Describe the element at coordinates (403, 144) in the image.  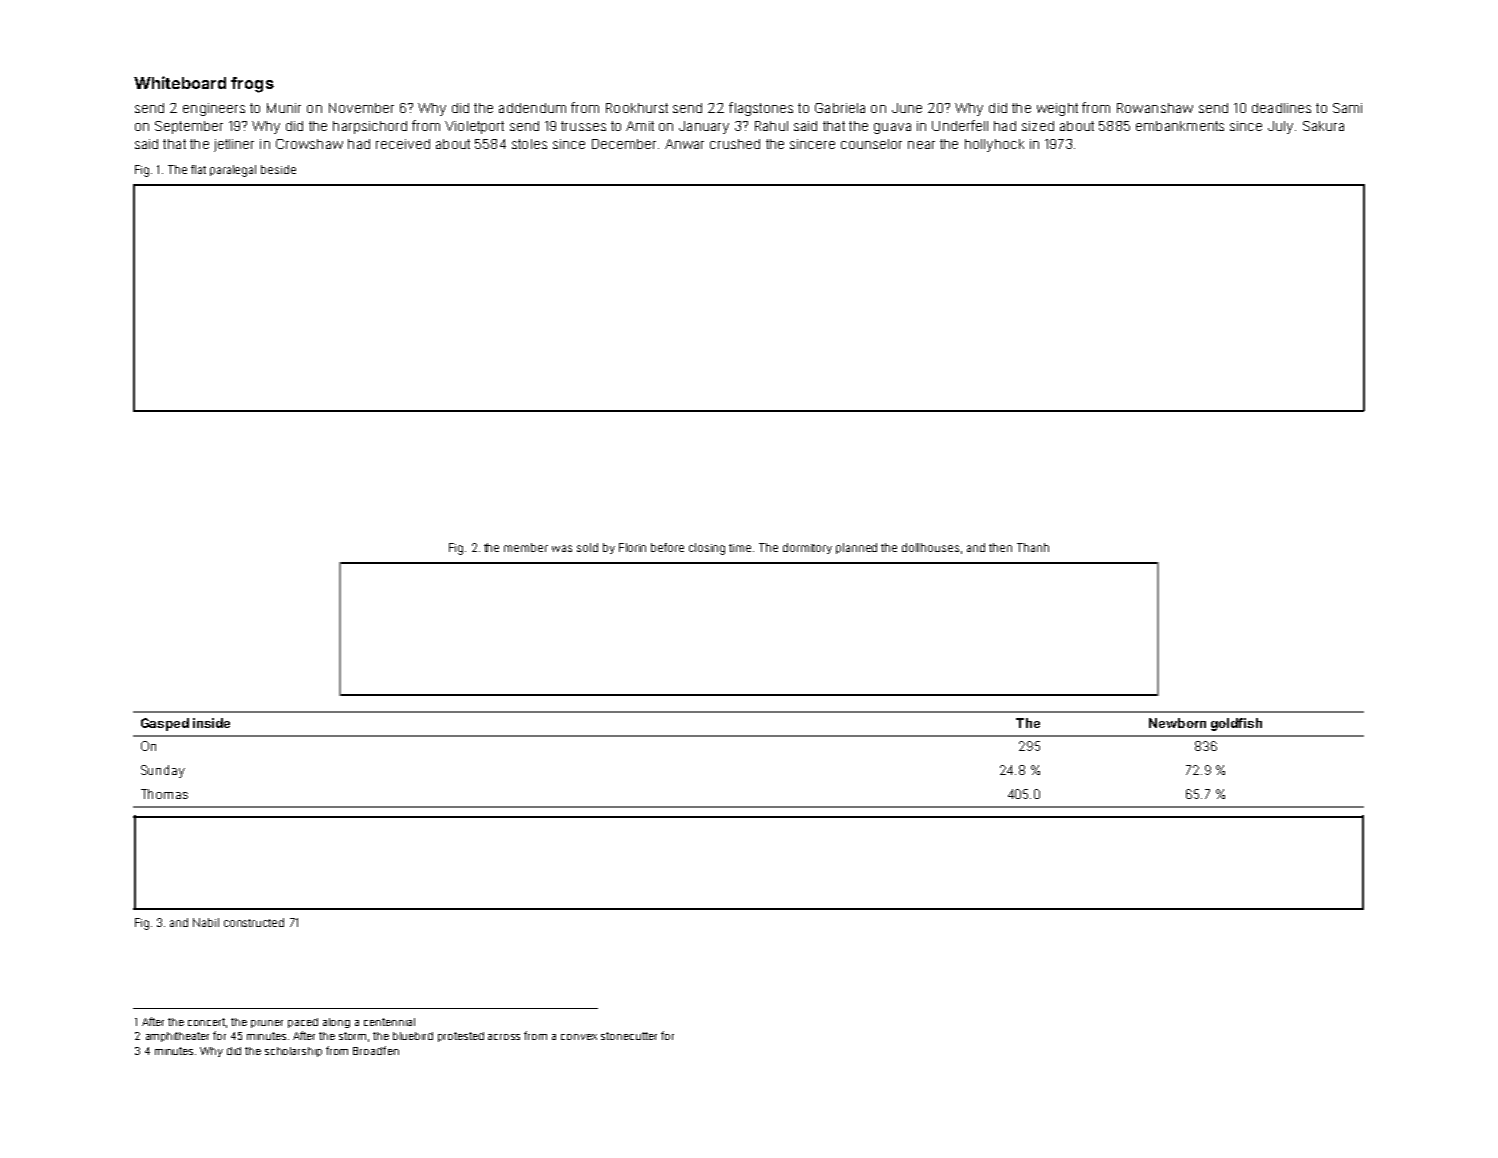
I see `received` at that location.
